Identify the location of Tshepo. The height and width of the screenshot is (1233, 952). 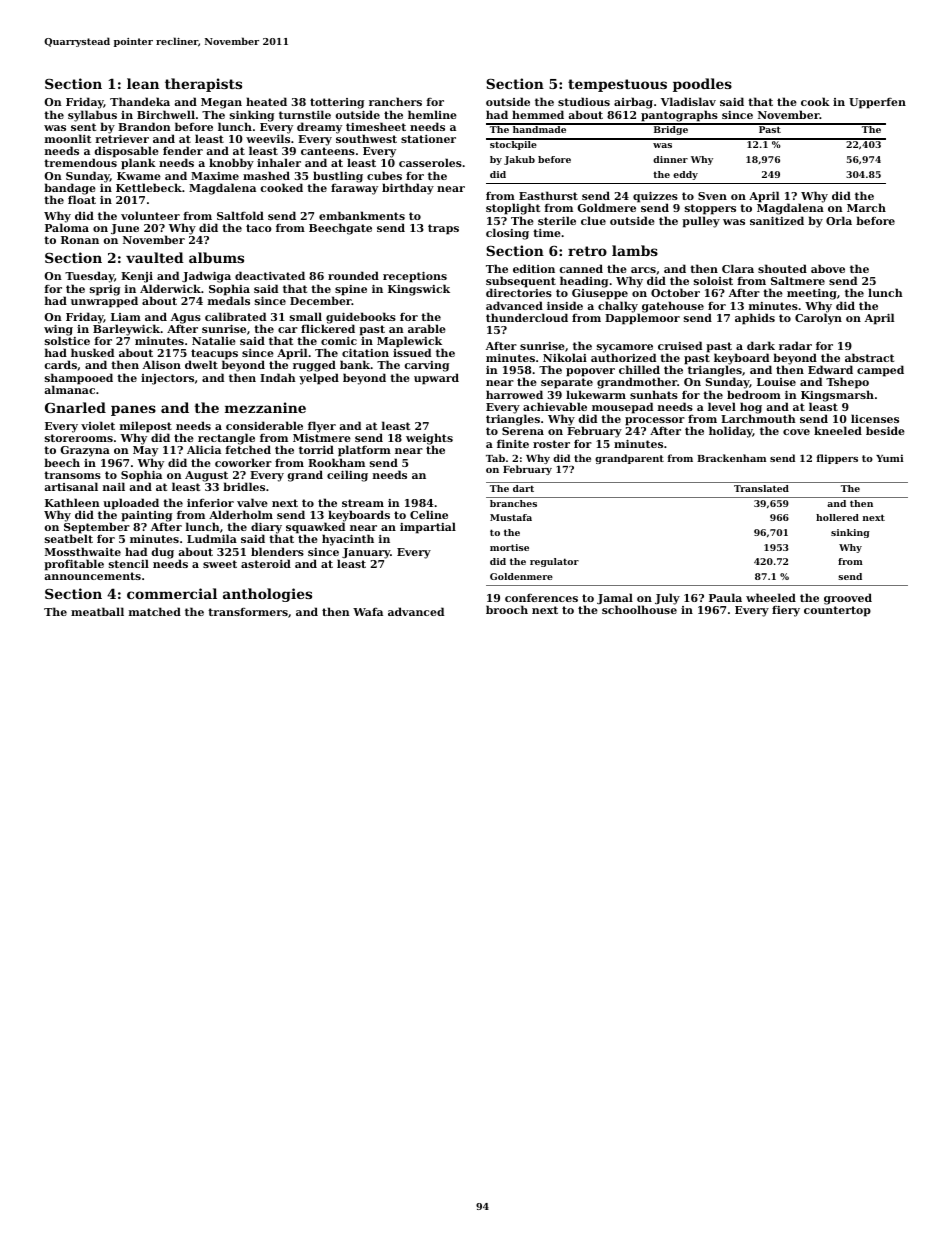
(847, 383).
